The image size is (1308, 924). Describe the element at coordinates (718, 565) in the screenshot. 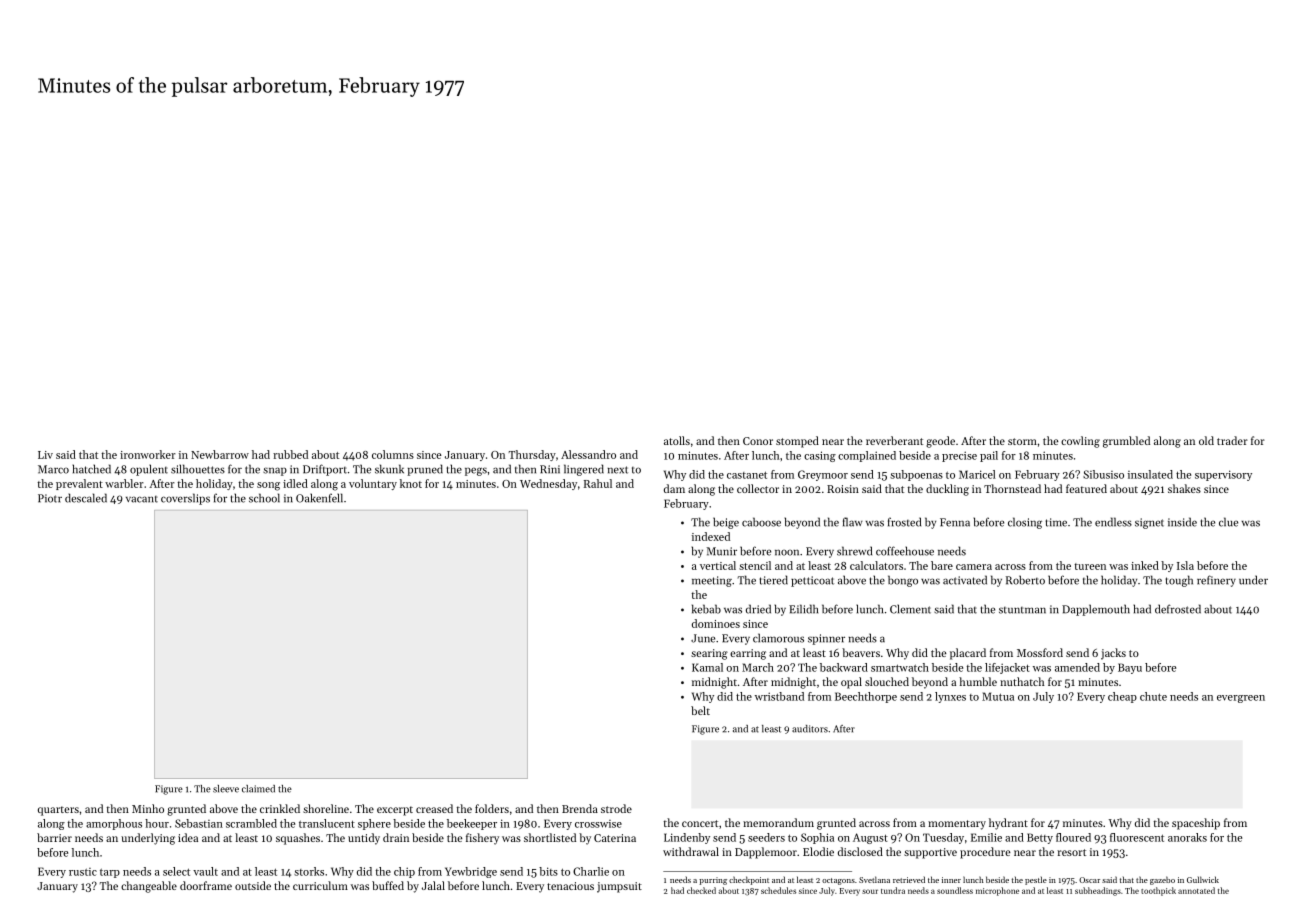

I see `vertical` at that location.
